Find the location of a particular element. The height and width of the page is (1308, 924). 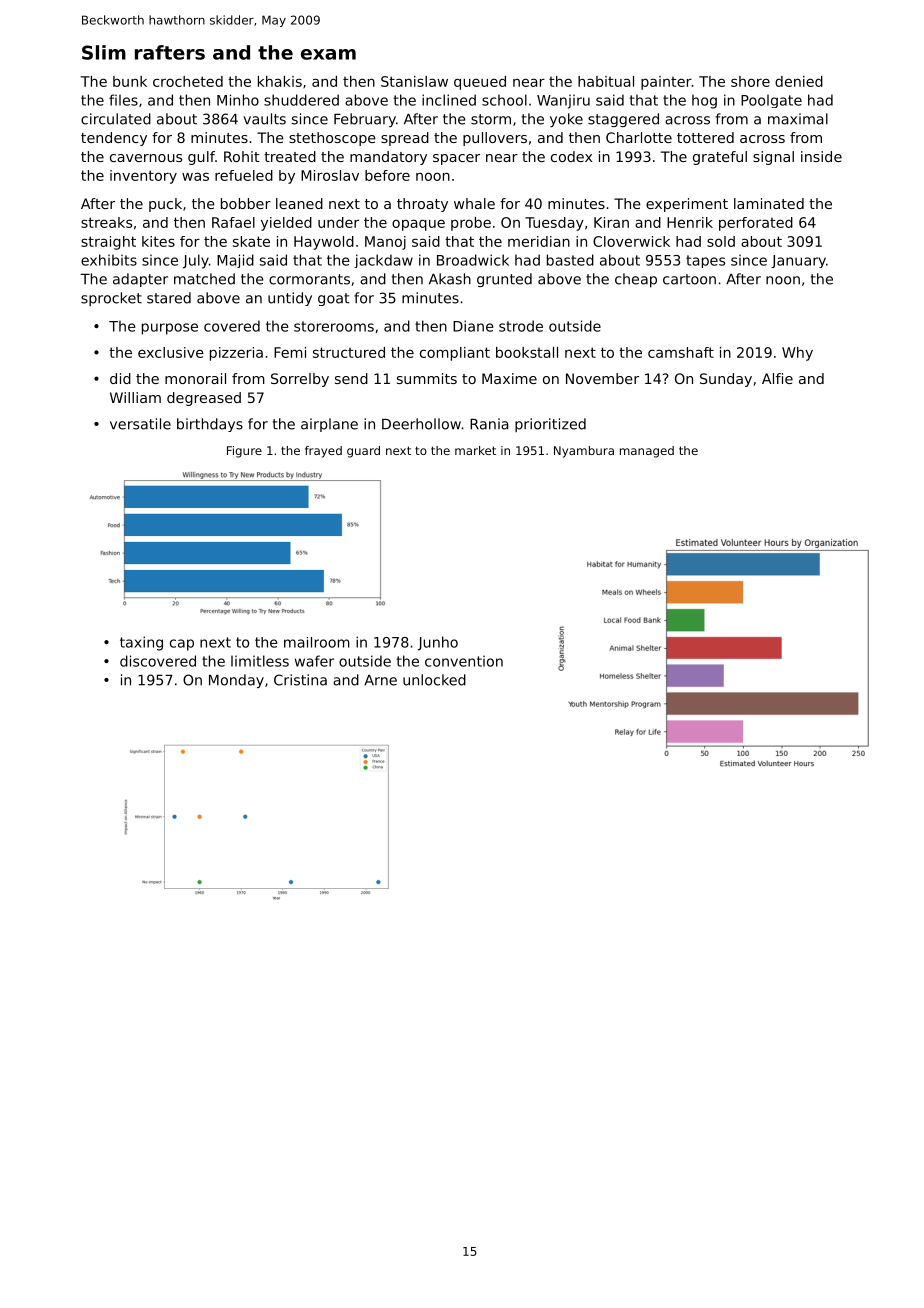

guard is located at coordinates (363, 452).
